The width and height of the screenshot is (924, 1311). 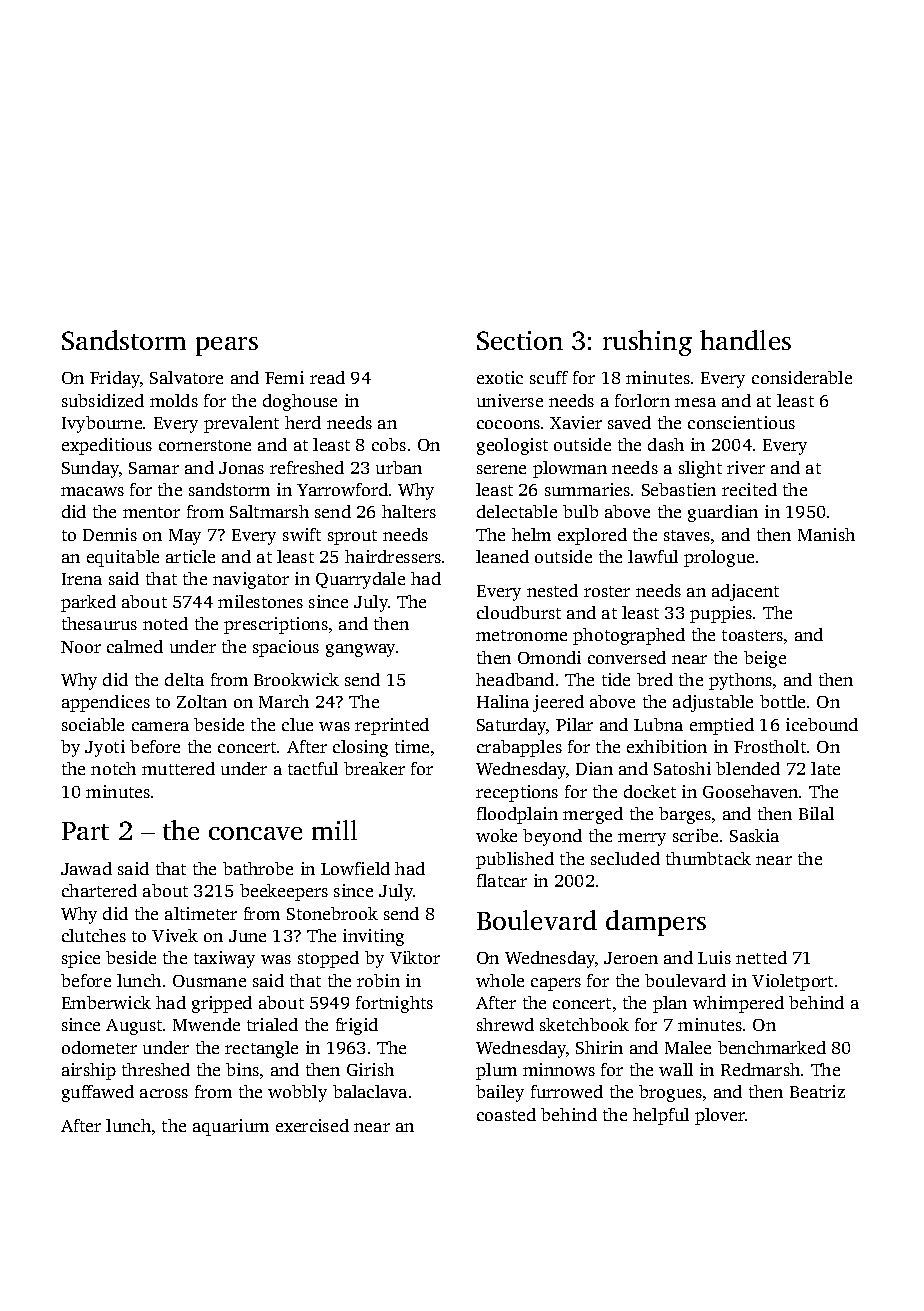 I want to click on capers, so click(x=556, y=984).
